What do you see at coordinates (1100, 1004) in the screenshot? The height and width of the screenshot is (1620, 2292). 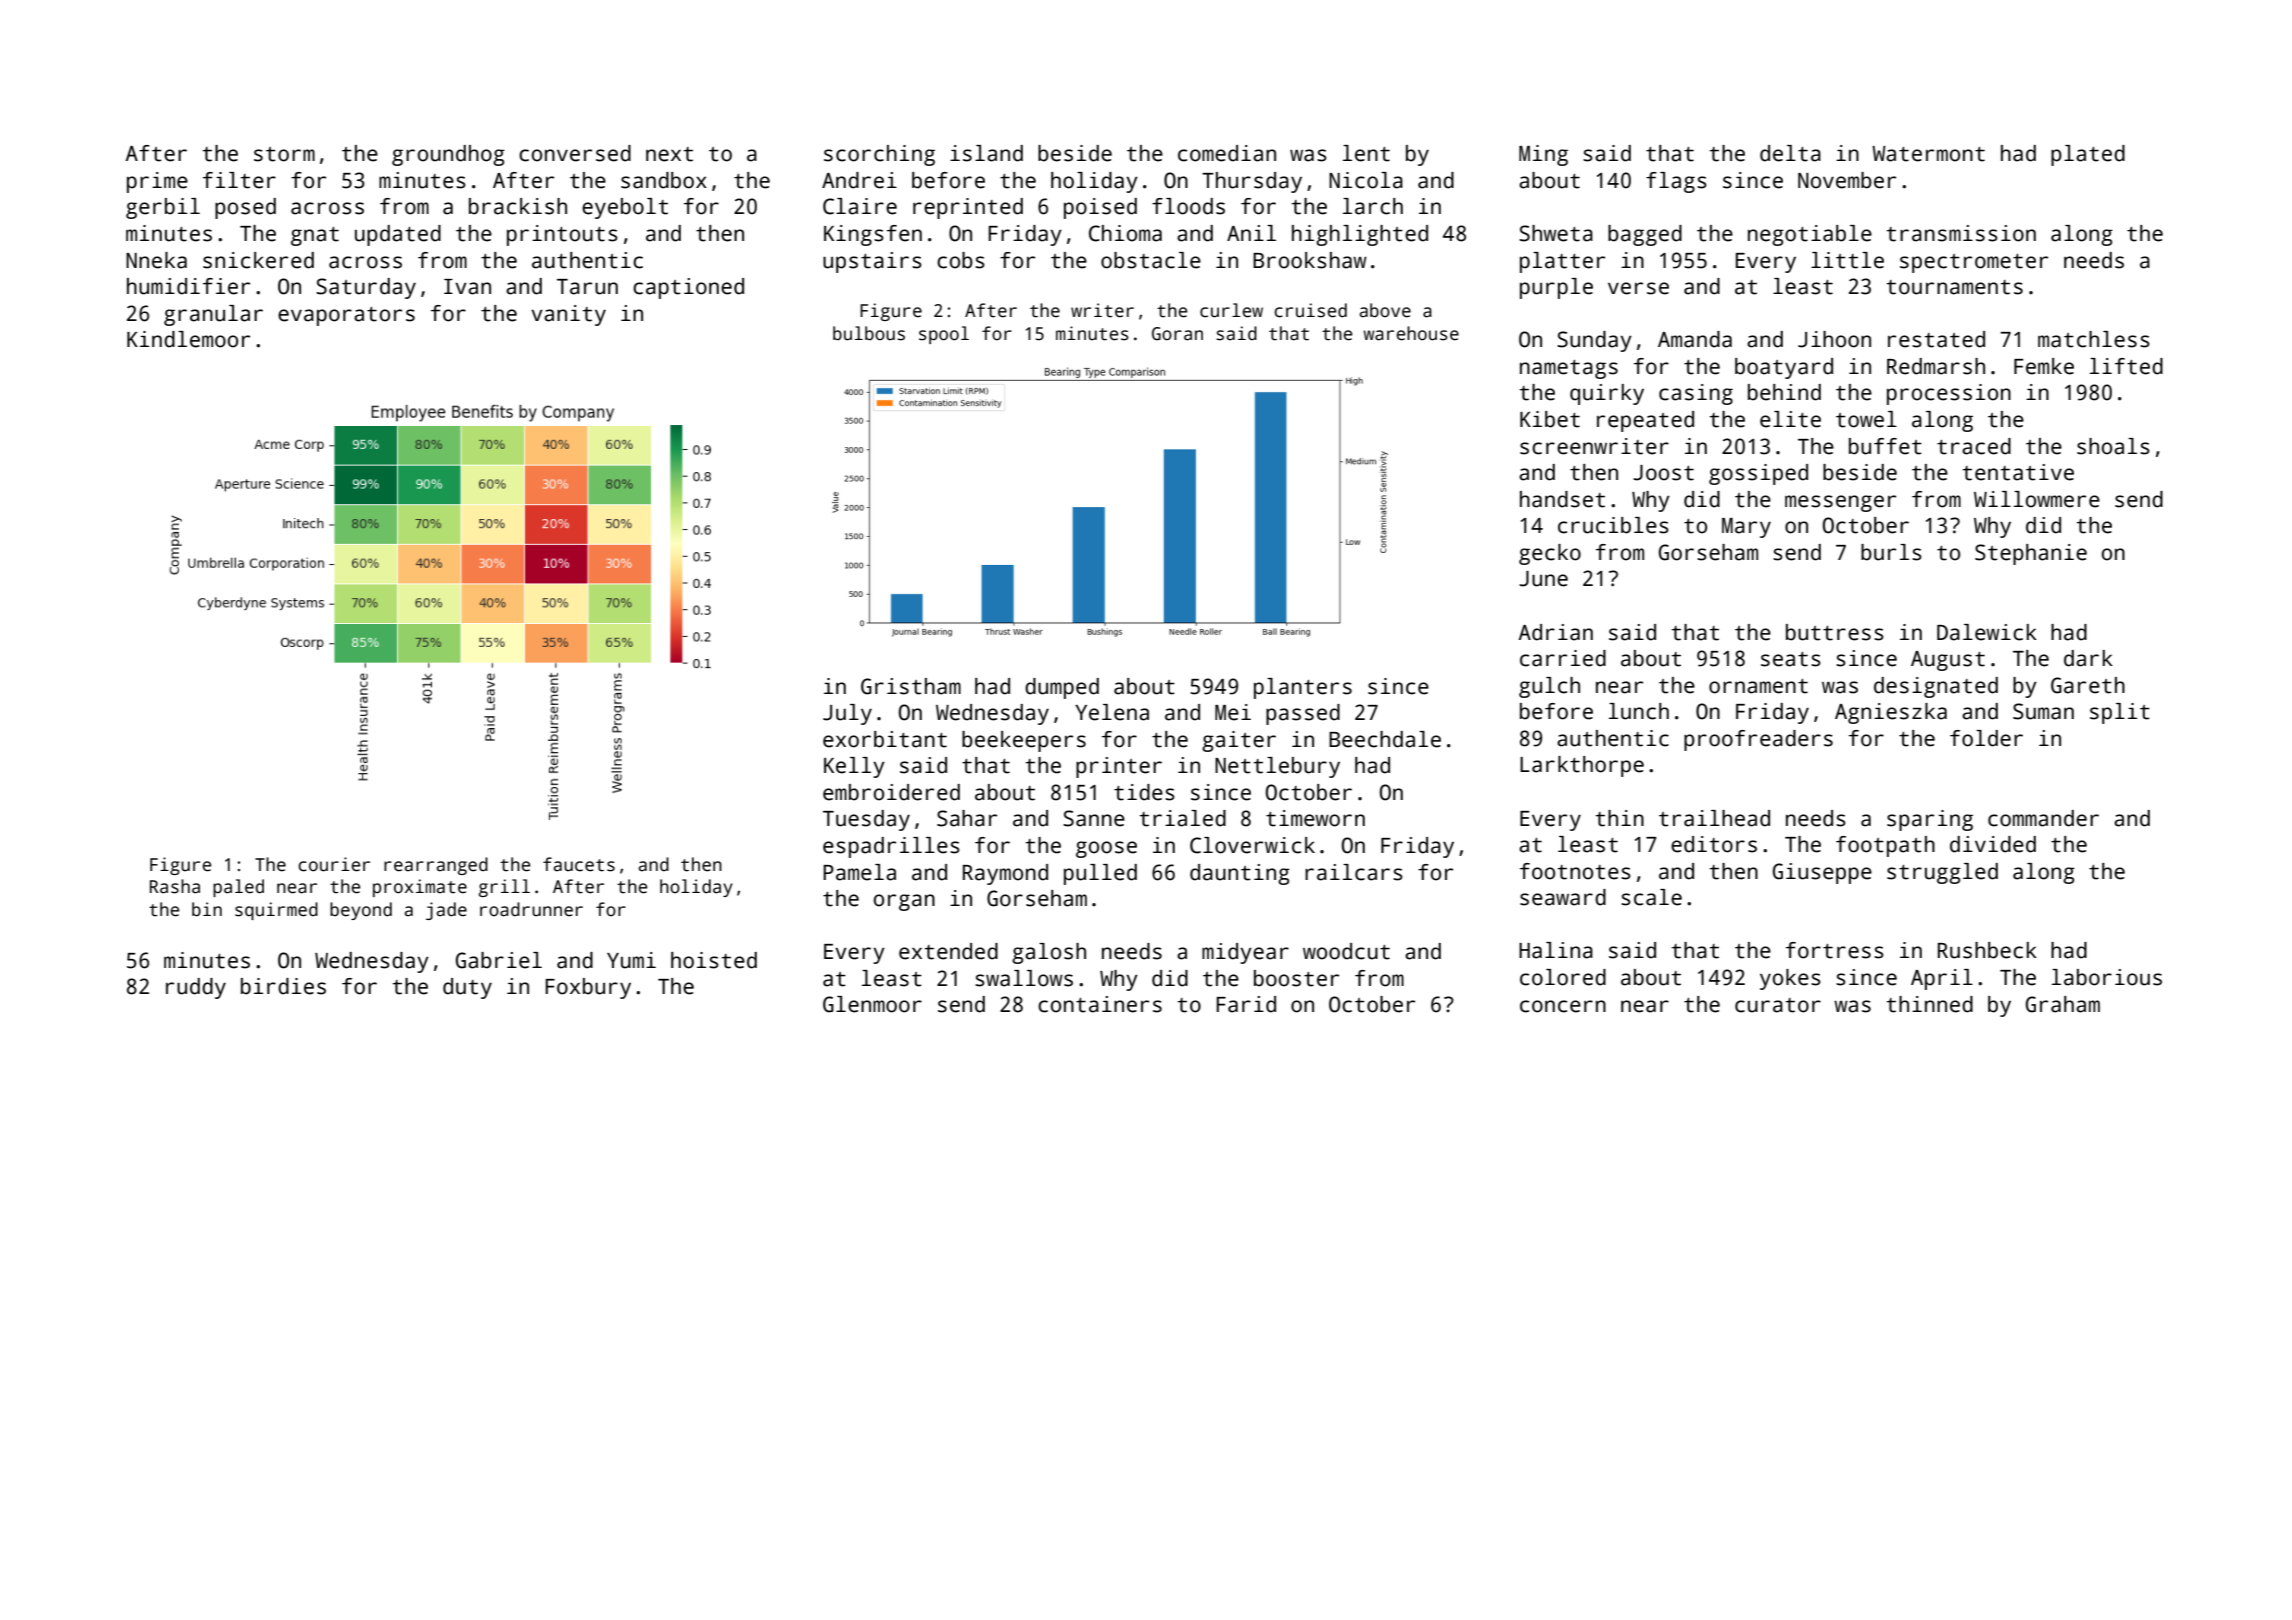 I see `containers` at bounding box center [1100, 1004].
